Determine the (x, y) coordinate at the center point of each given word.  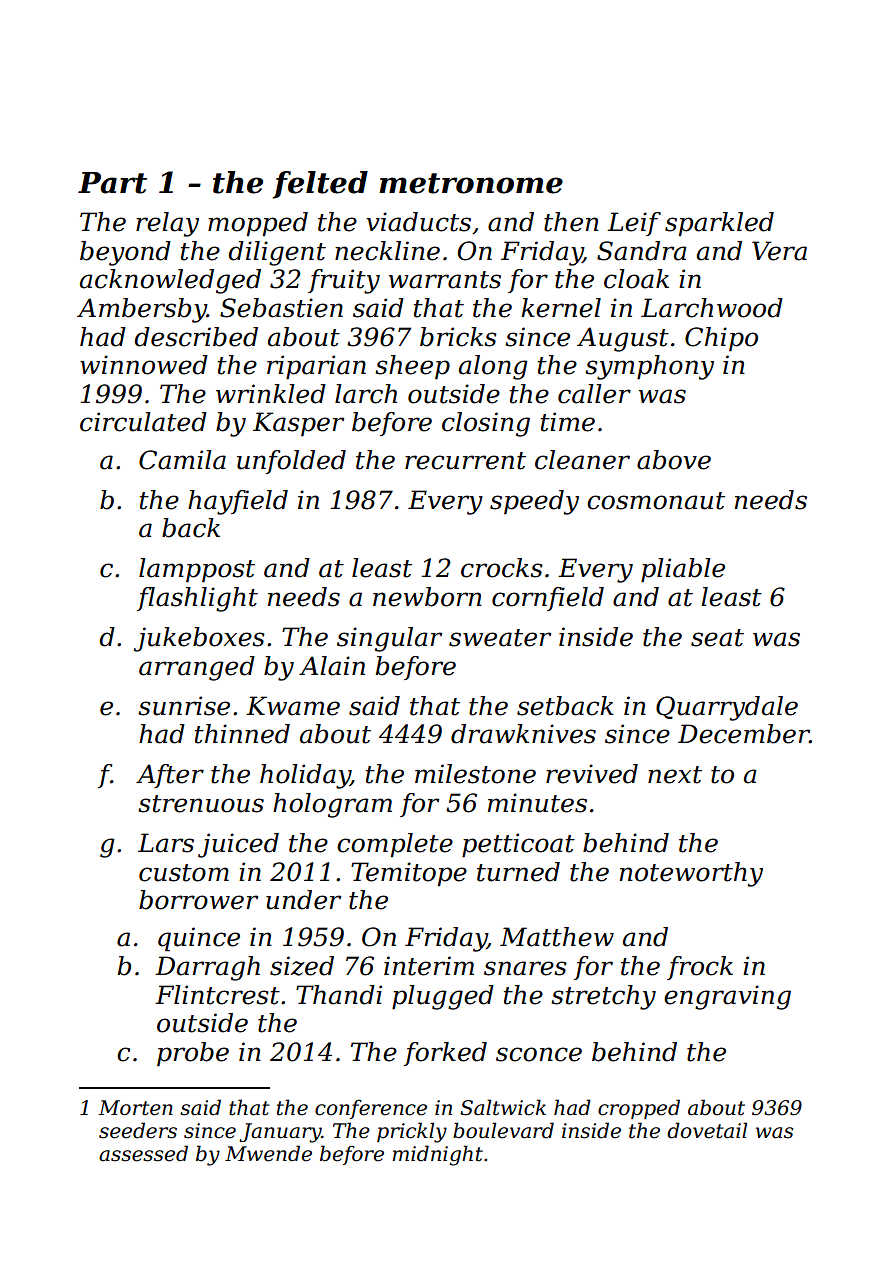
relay (167, 224)
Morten (135, 1108)
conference (371, 1109)
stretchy (603, 997)
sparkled (719, 224)
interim (429, 966)
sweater (500, 638)
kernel (561, 308)
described (196, 337)
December (744, 734)
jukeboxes (199, 639)
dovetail (707, 1130)
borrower (198, 900)
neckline (387, 251)
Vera (779, 251)
